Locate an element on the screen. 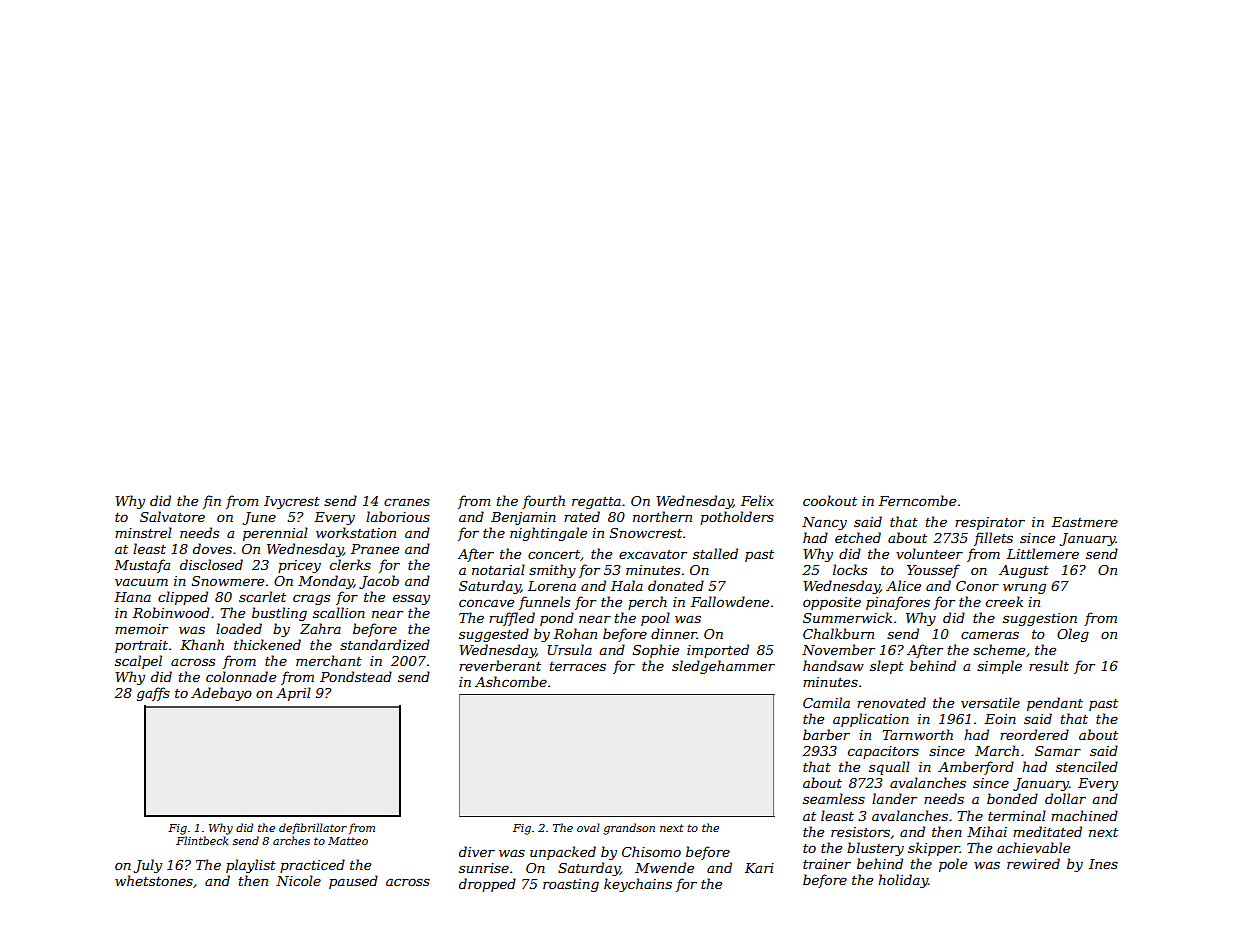  Ashcombe is located at coordinates (511, 681).
